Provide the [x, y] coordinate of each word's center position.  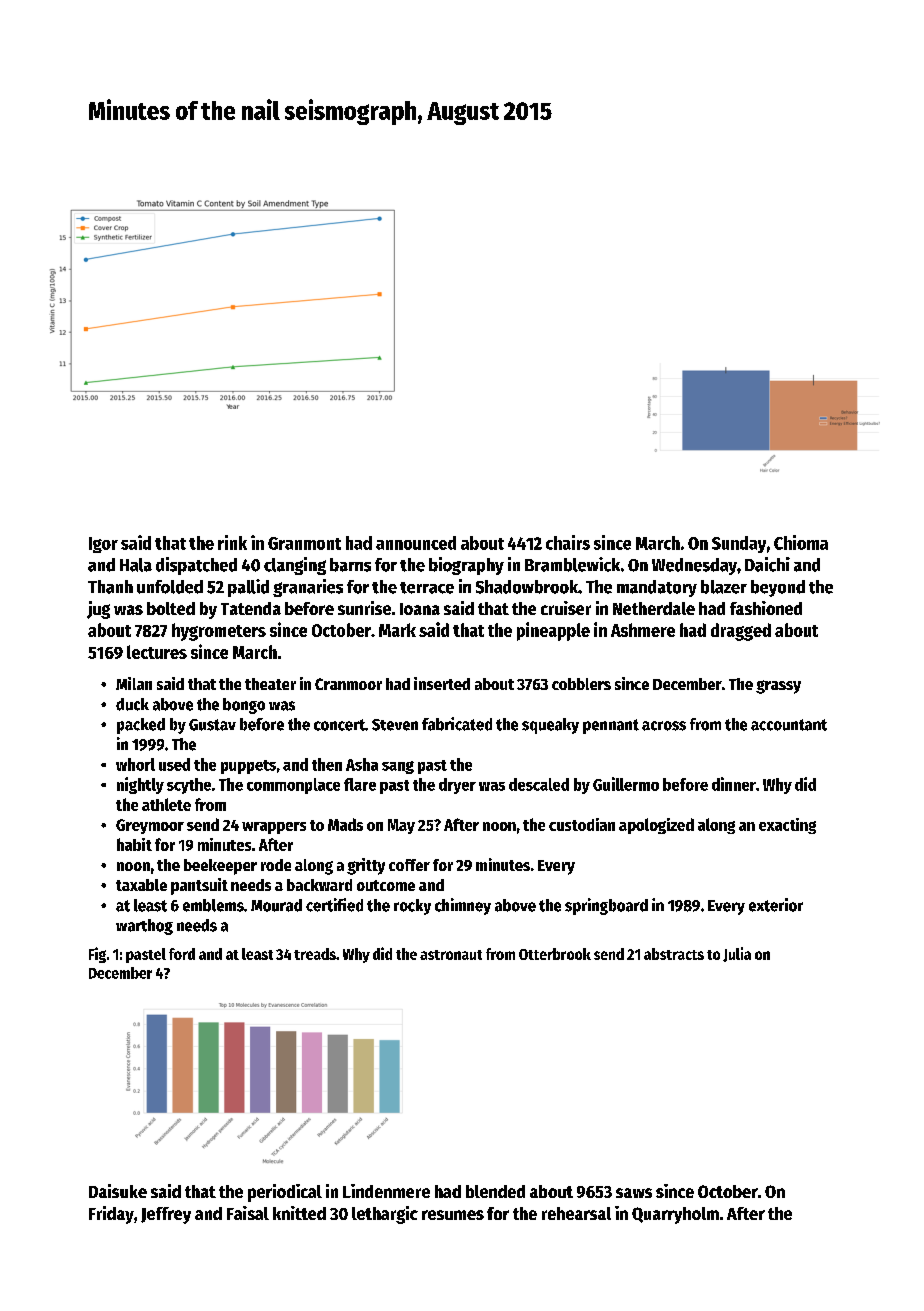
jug [98, 610]
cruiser [566, 608]
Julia [737, 954]
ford [182, 954]
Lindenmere [386, 1191]
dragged [741, 632]
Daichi [767, 564]
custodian [582, 824]
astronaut [451, 955]
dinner [734, 784]
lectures [157, 652]
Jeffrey [166, 1215]
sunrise [364, 608]
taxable [141, 885]
